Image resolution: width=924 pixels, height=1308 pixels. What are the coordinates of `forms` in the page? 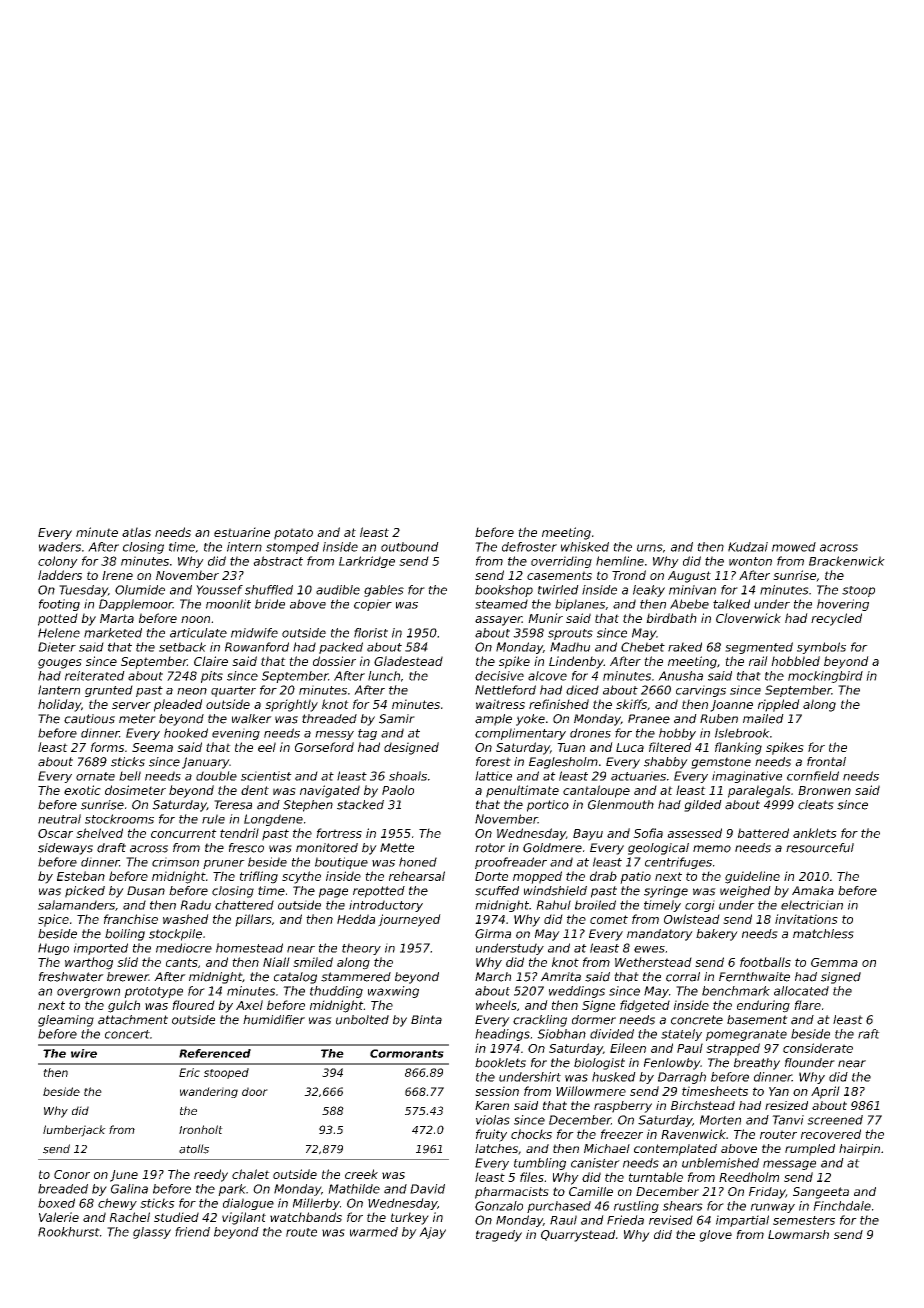 It's located at (107, 747).
